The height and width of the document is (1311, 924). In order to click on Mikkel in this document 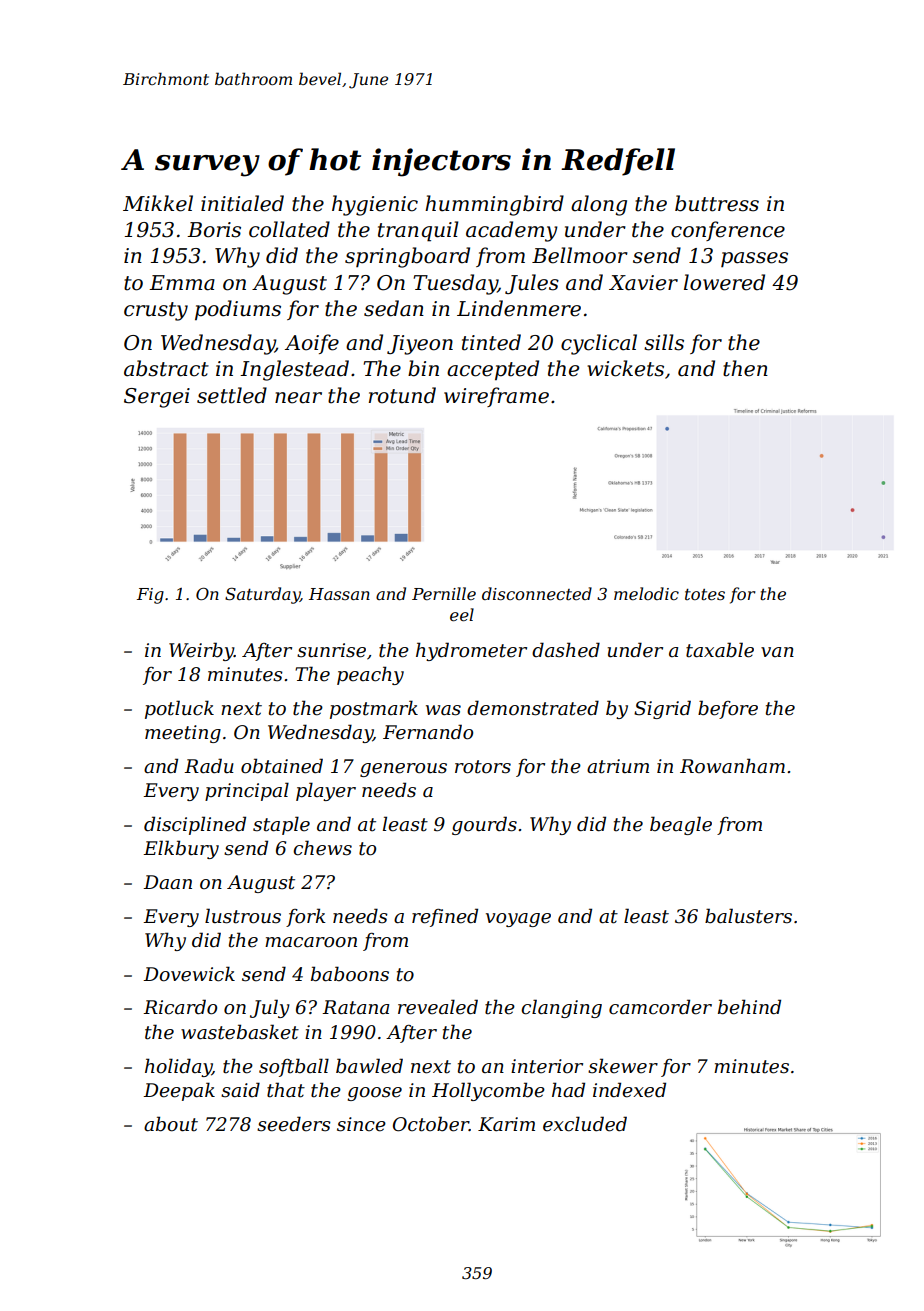, I will do `click(158, 203)`.
